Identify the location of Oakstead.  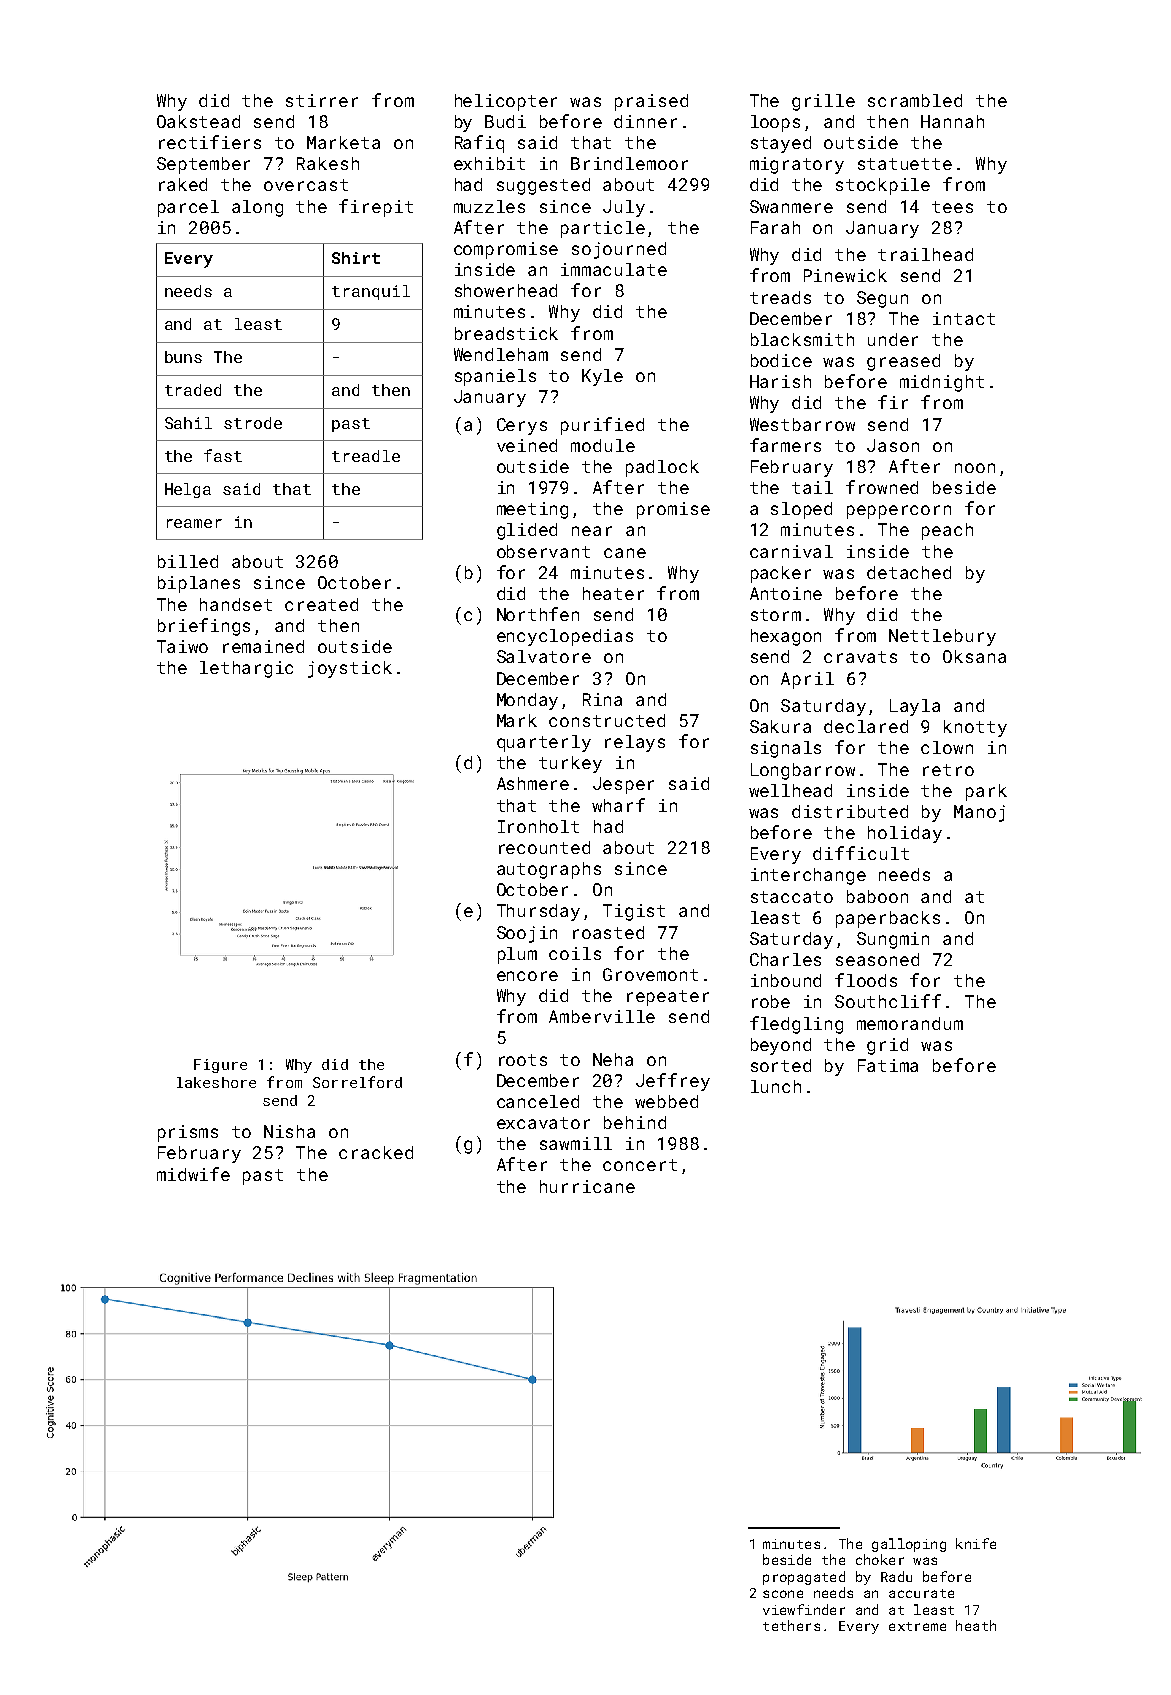
(198, 121).
